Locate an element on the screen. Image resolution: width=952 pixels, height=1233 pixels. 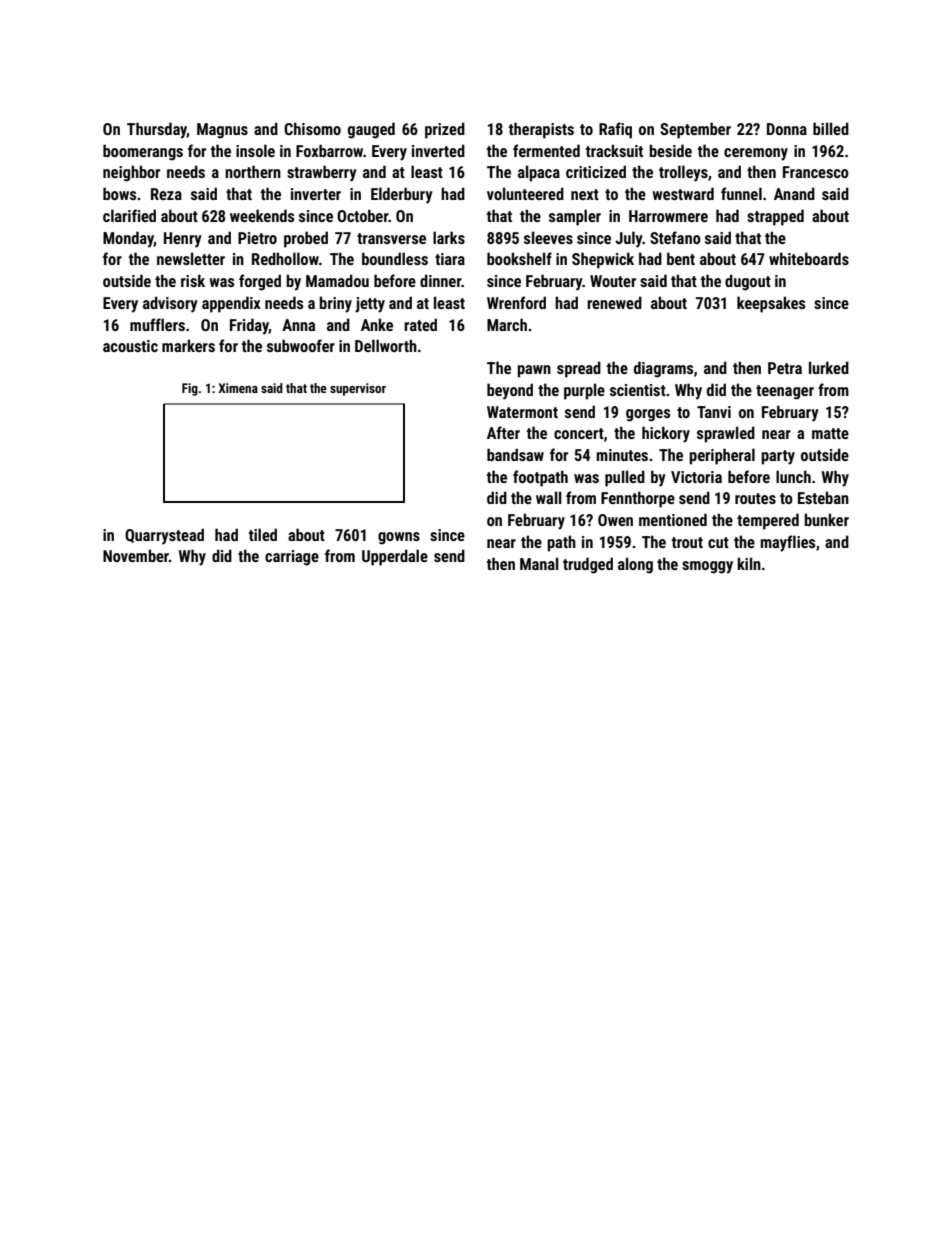
strapped is located at coordinates (775, 217).
